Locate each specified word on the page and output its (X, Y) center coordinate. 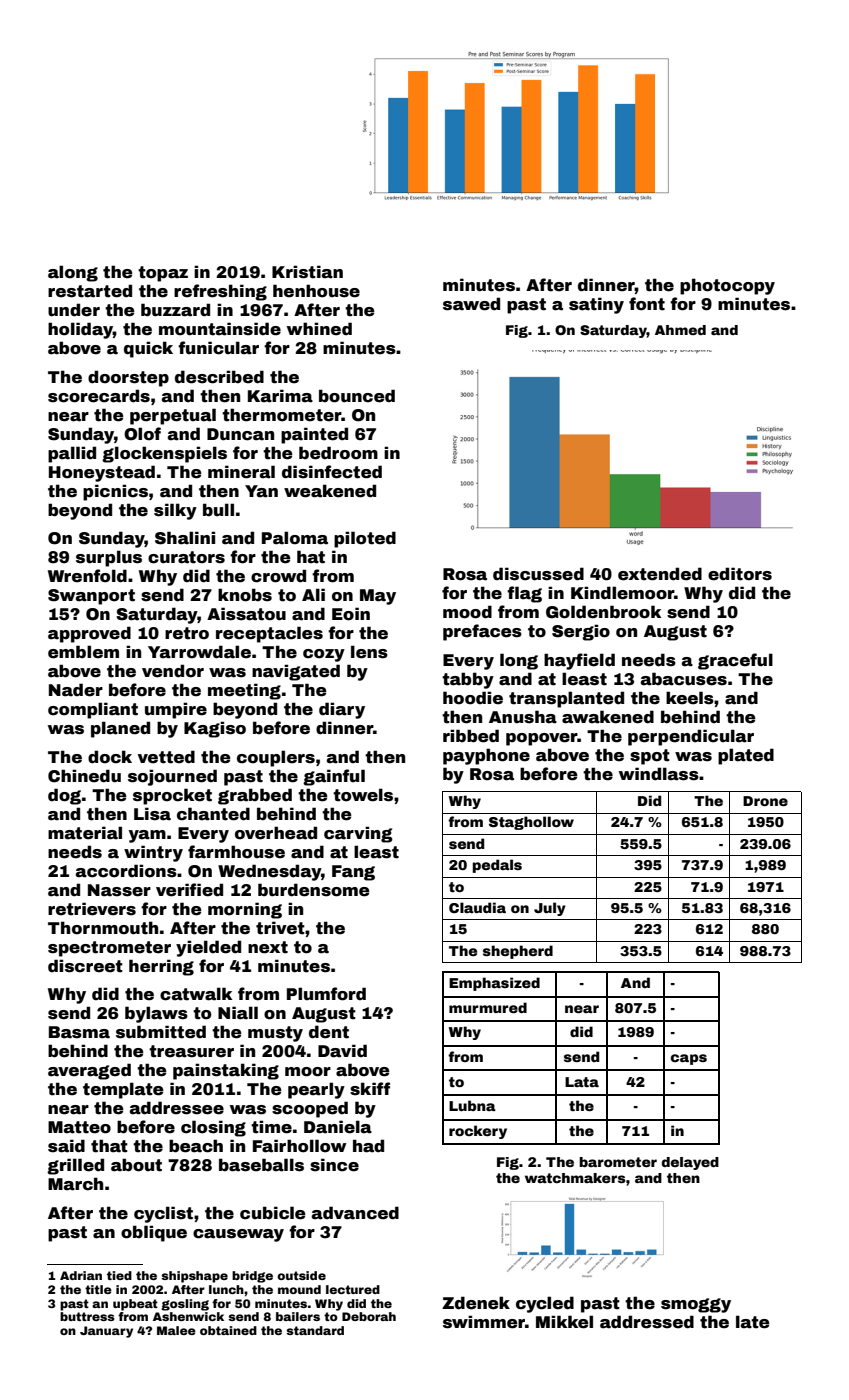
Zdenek (476, 1303)
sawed (471, 304)
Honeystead (102, 473)
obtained (228, 1330)
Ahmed (680, 330)
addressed (647, 1322)
